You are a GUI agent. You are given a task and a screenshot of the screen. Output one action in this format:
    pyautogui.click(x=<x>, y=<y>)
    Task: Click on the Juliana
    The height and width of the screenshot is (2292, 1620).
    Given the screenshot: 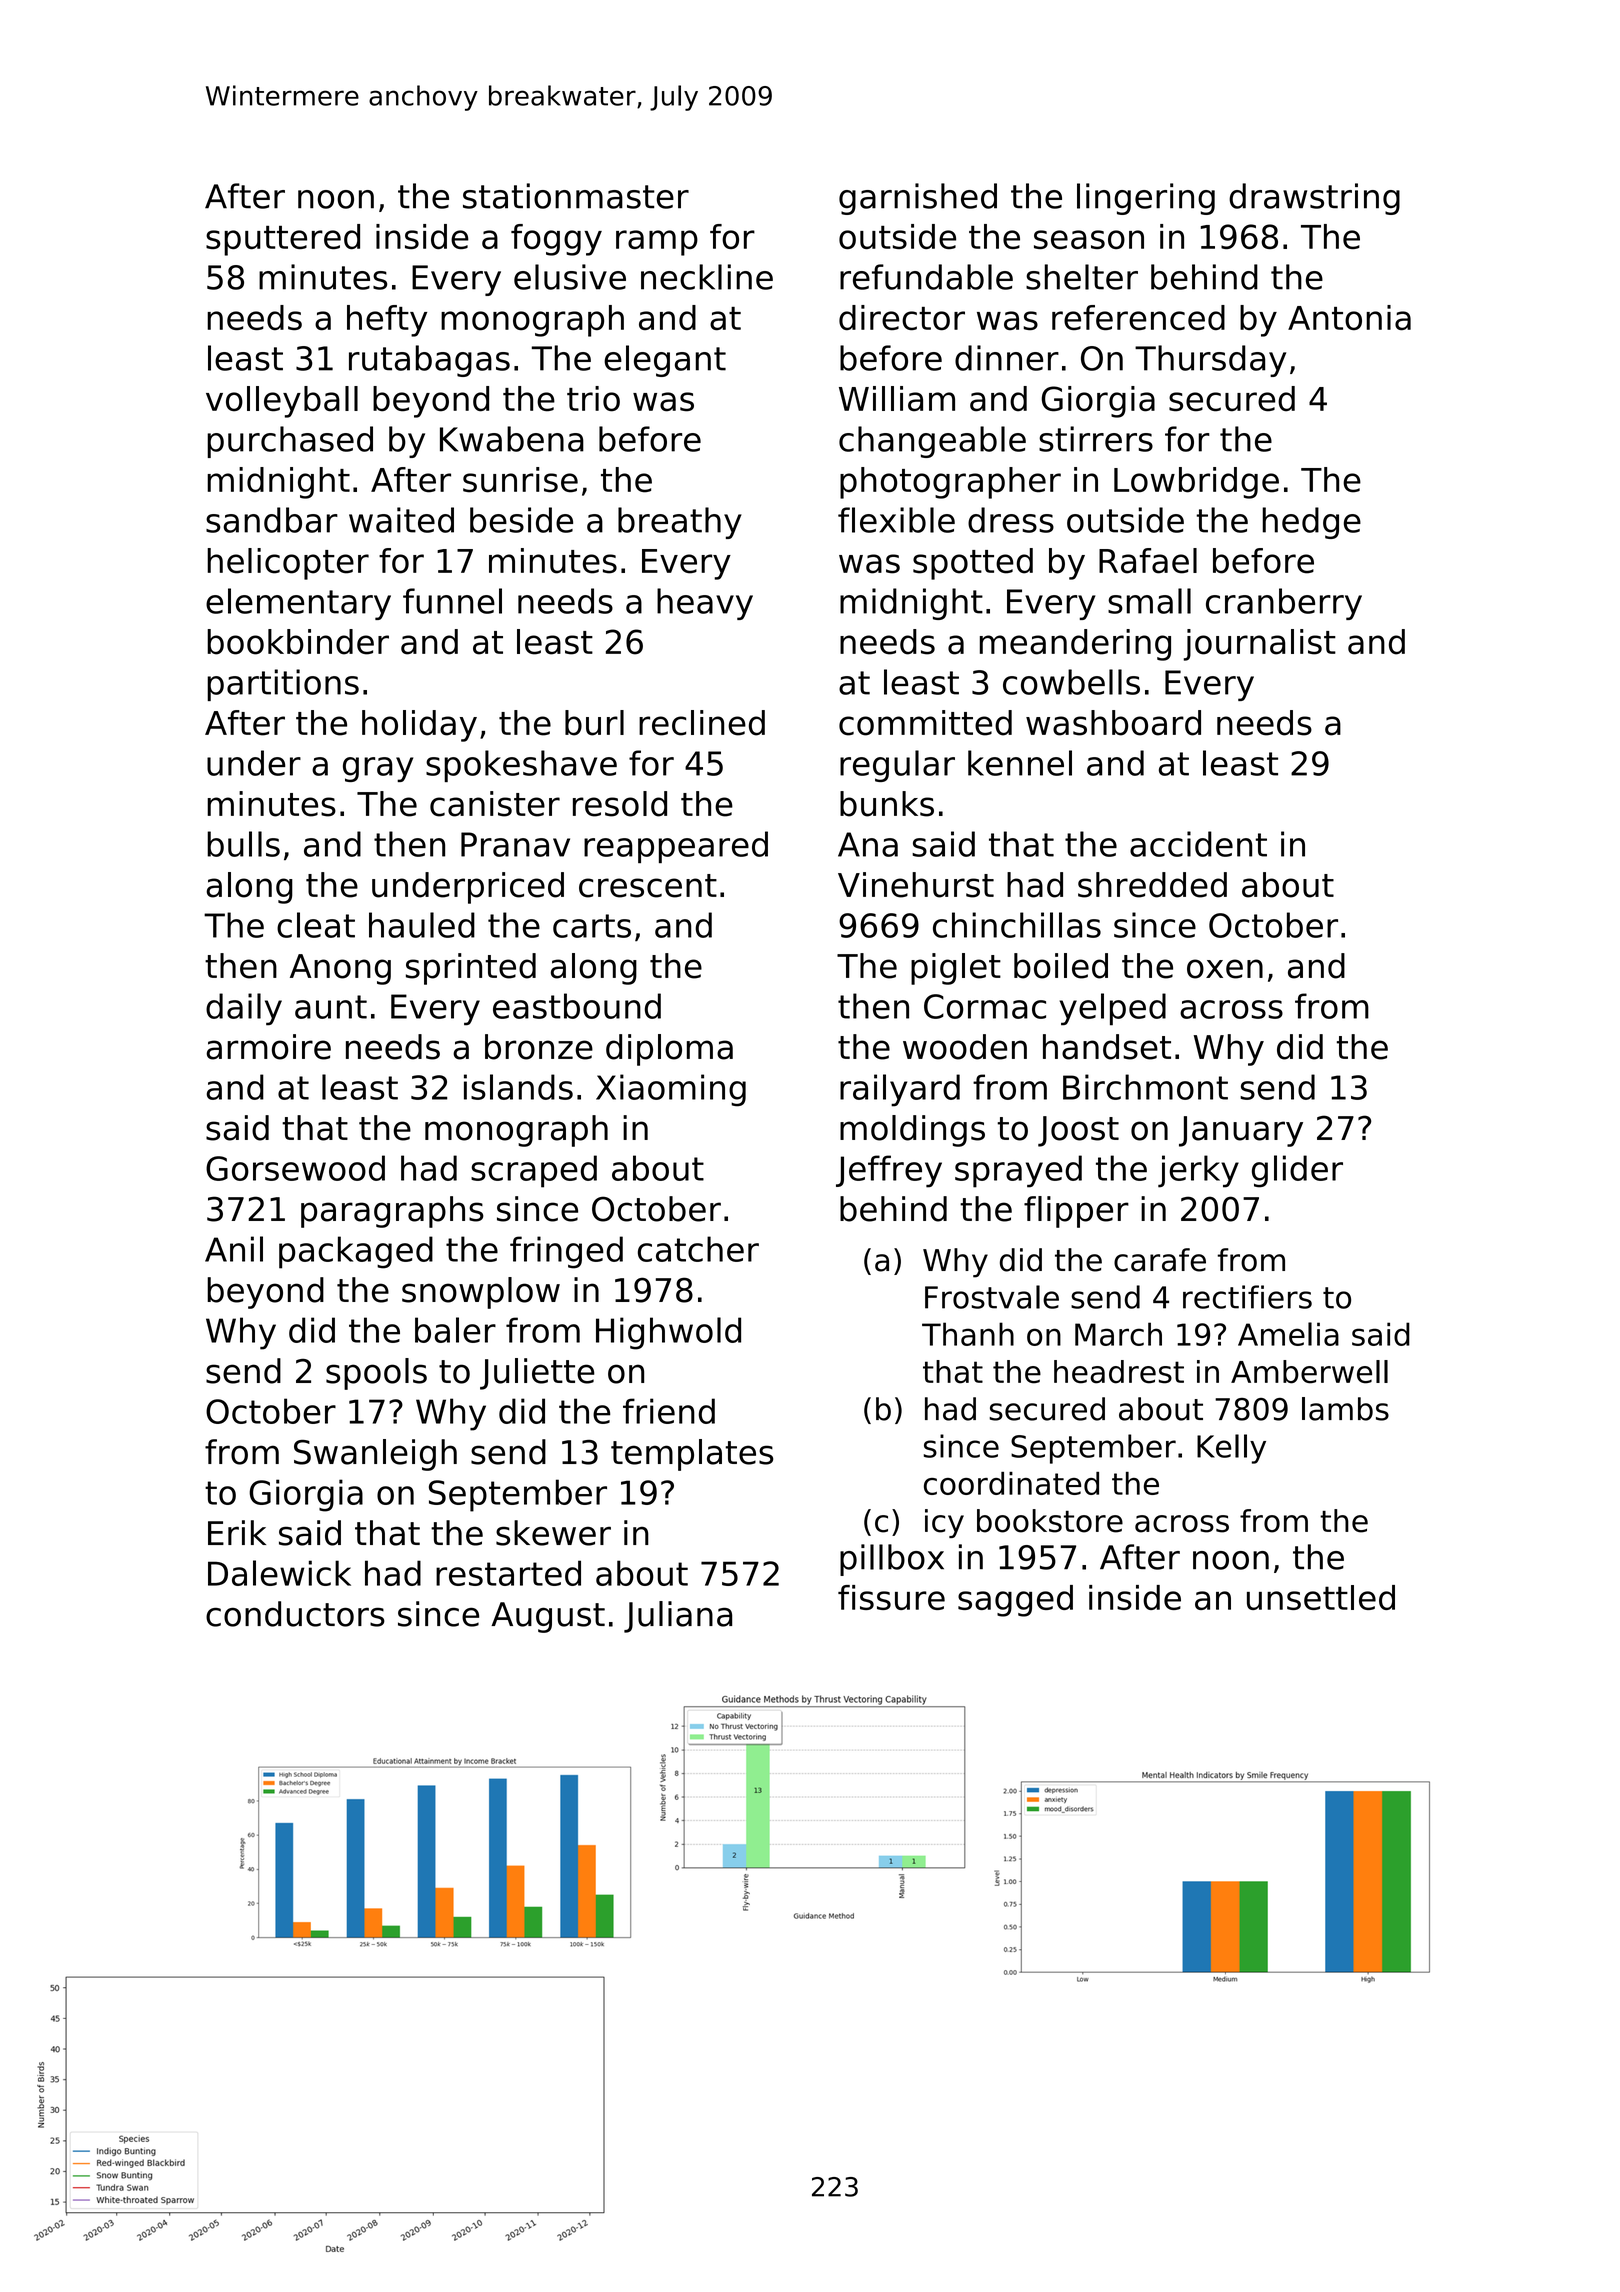 What is the action you would take?
    pyautogui.click(x=678, y=1617)
